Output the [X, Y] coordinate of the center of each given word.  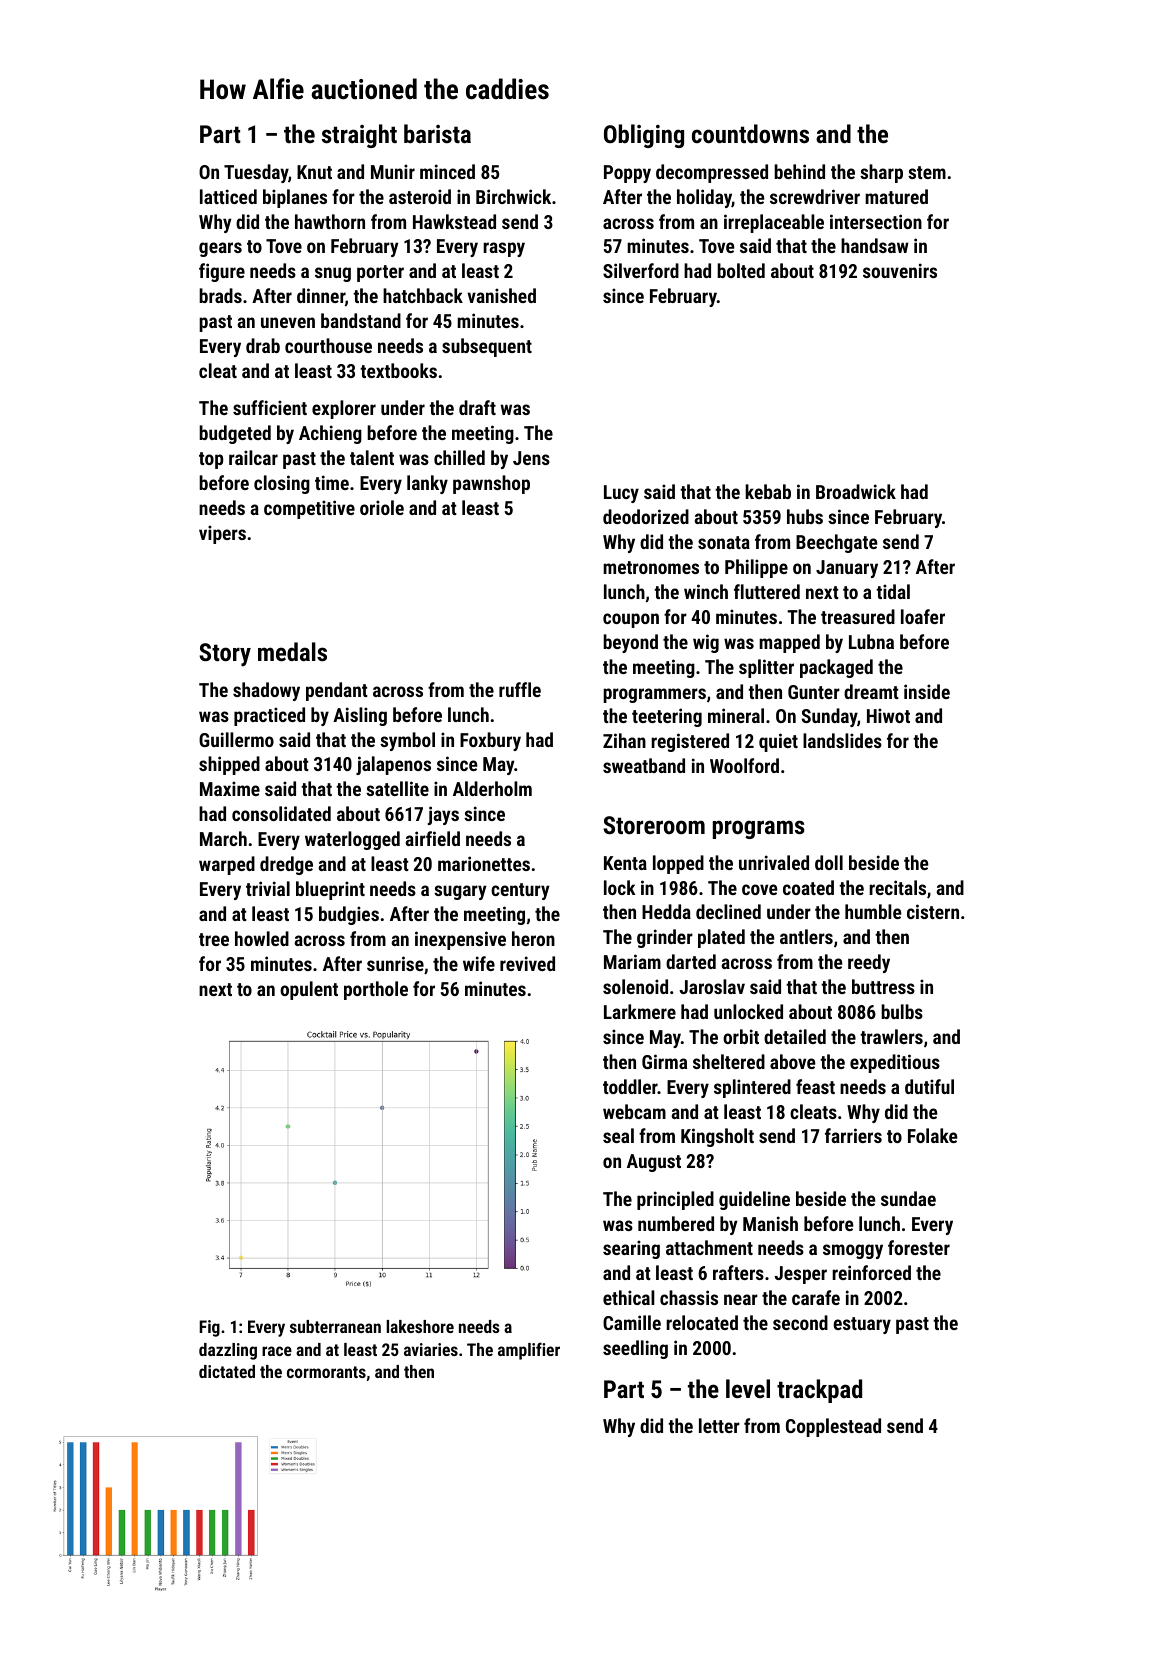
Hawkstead [454, 221]
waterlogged [352, 840]
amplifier [529, 1351]
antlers [806, 936]
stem [927, 172]
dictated [227, 1371]
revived [527, 963]
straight [359, 136]
